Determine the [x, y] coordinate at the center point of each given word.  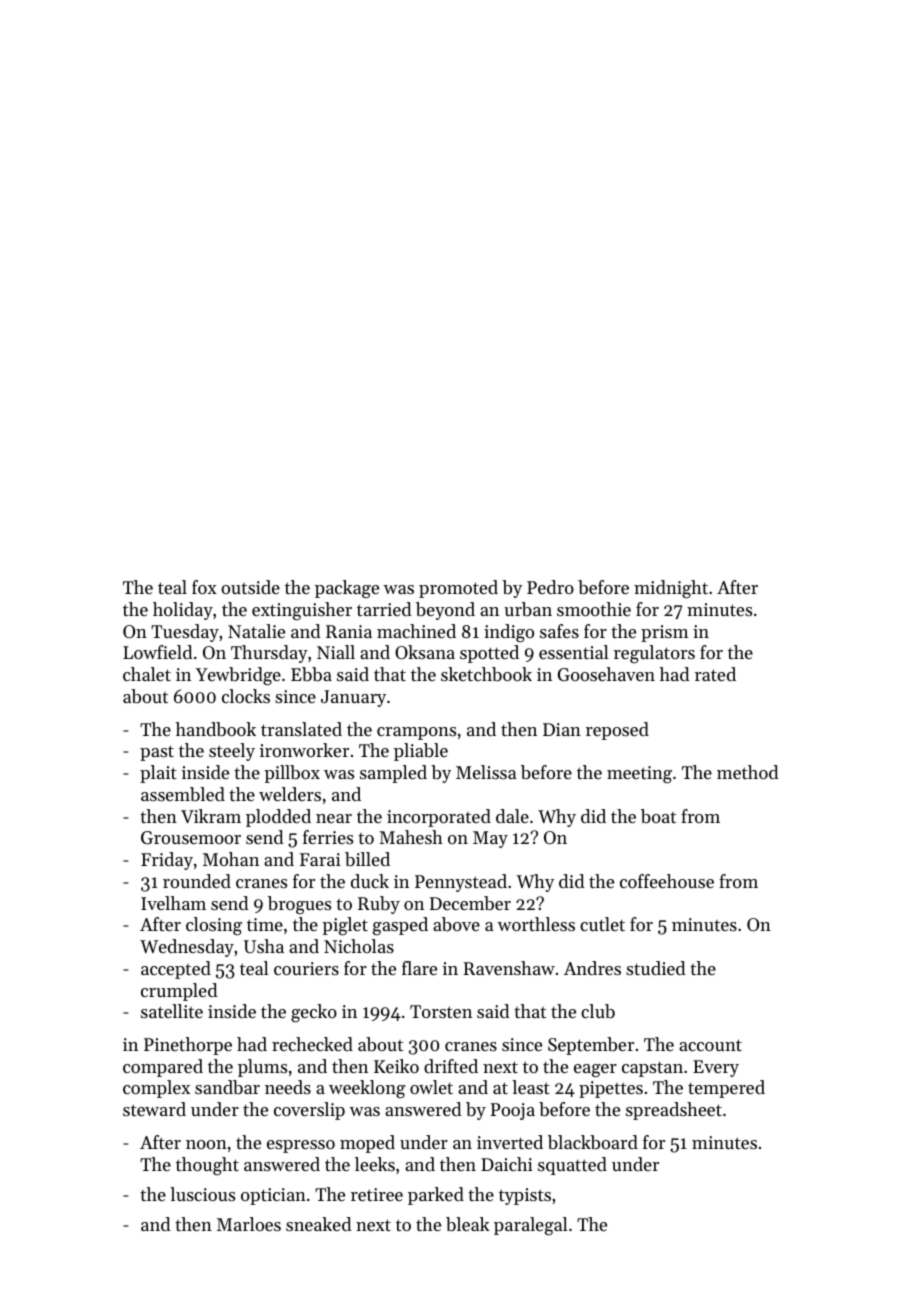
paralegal [531, 1226]
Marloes [249, 1224]
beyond [445, 611]
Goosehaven [606, 674]
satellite [172, 1011]
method [748, 772]
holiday [183, 611]
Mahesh [411, 837]
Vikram [211, 816]
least [531, 1087]
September [591, 1046]
